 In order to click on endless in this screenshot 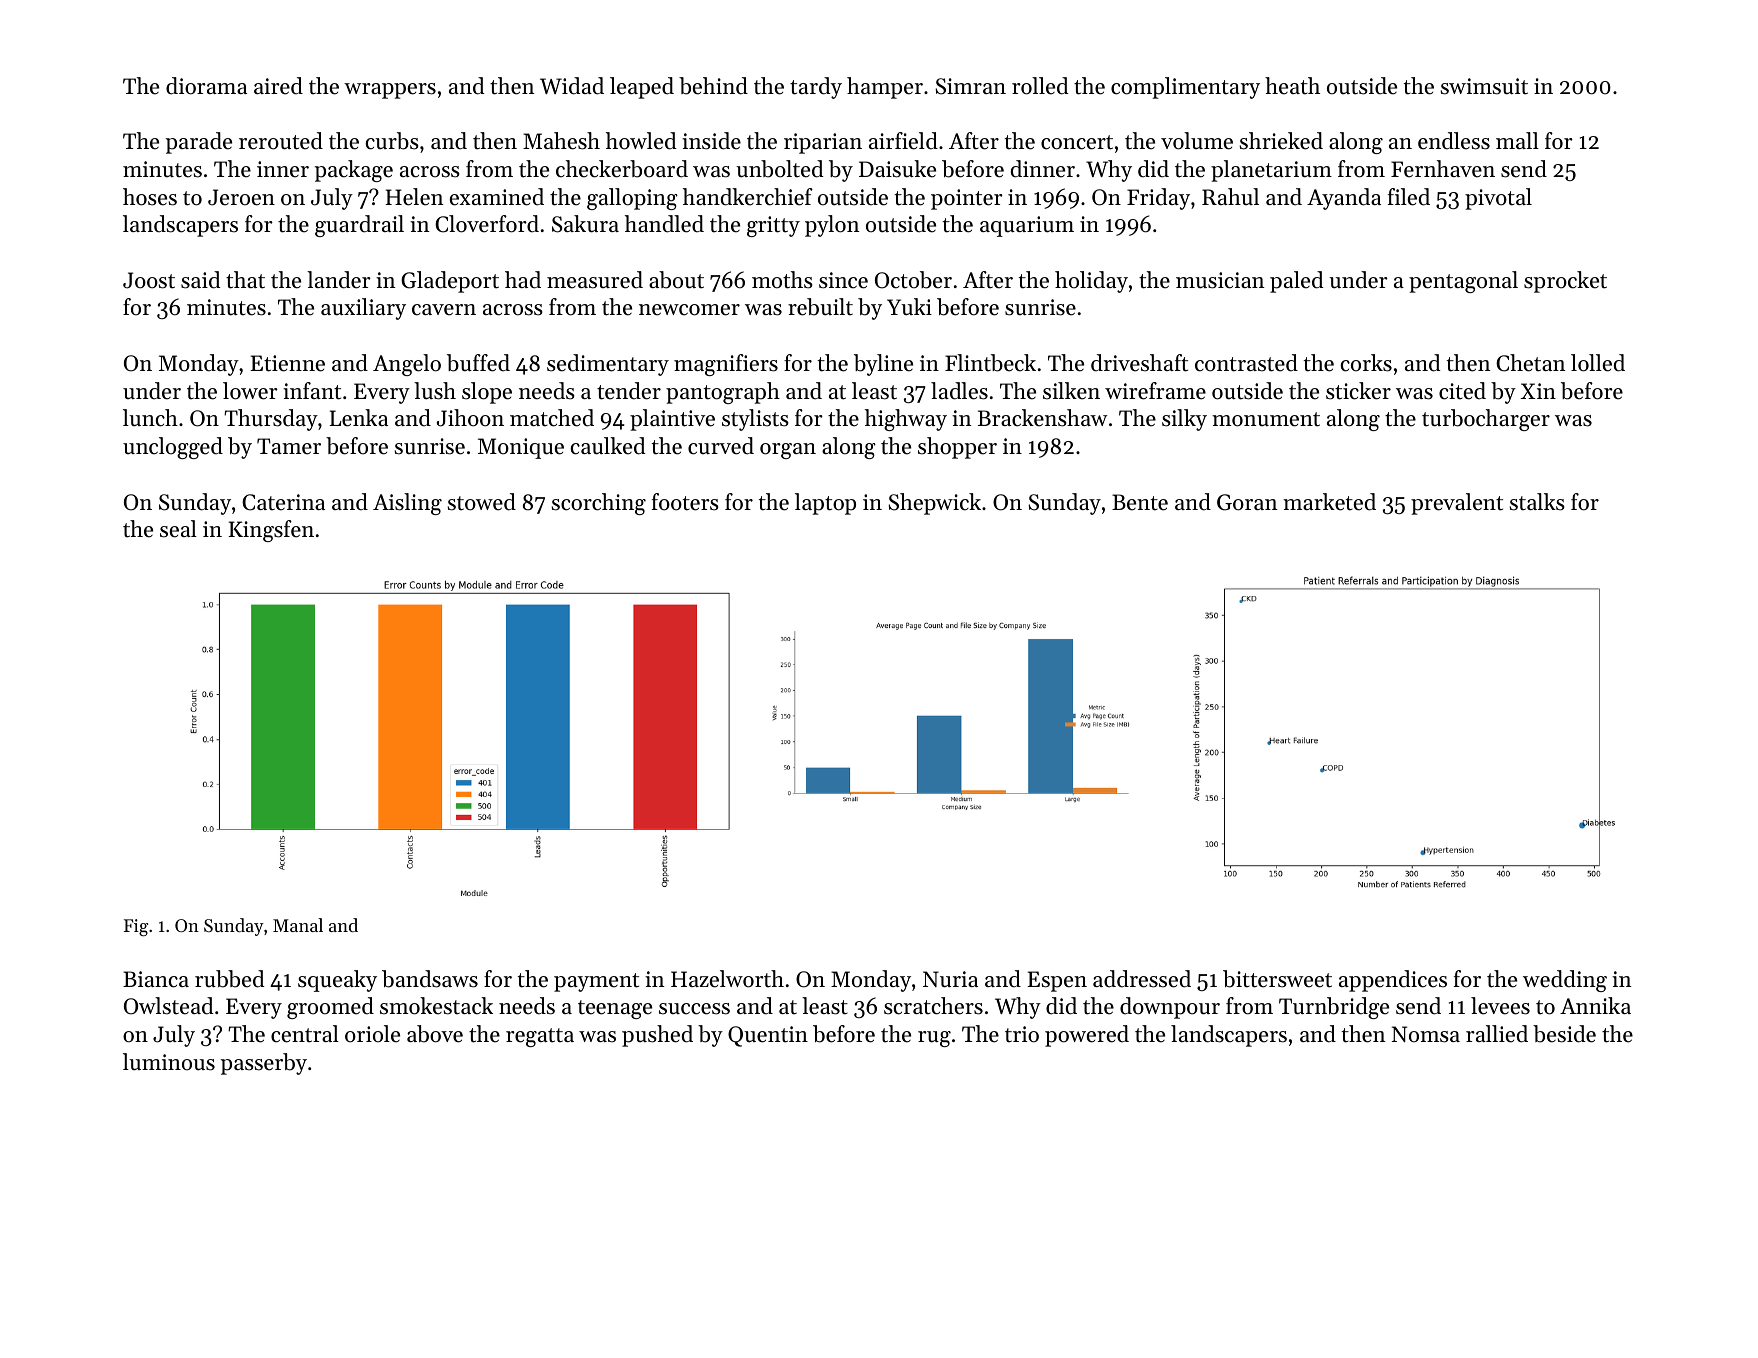, I will do `click(1454, 141)`.
